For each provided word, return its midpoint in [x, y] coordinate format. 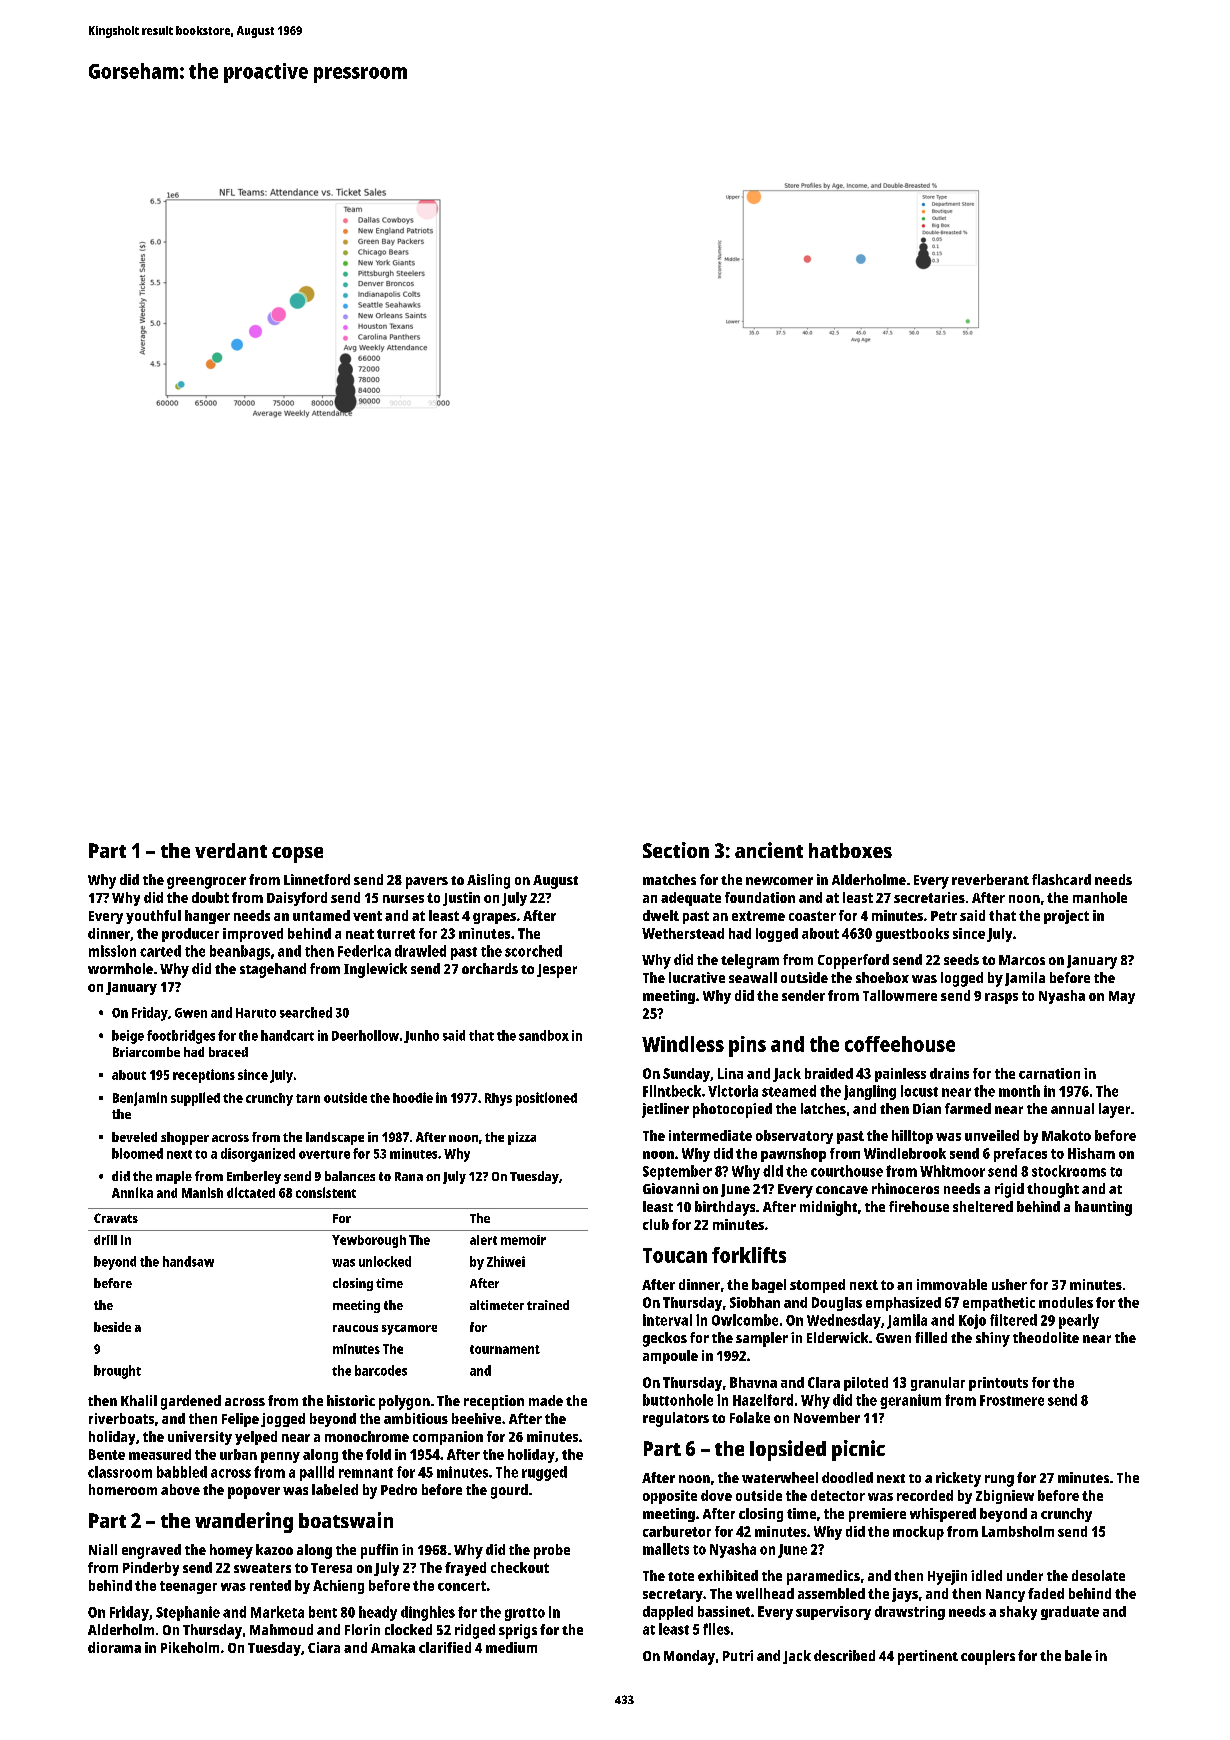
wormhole [120, 968]
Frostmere [1012, 1400]
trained [548, 1305]
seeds [961, 959]
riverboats [121, 1418]
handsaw [188, 1261]
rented [270, 1585]
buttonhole [678, 1400]
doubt [210, 897]
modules [1066, 1302]
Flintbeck [672, 1091]
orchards [490, 968]
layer [1114, 1110]
